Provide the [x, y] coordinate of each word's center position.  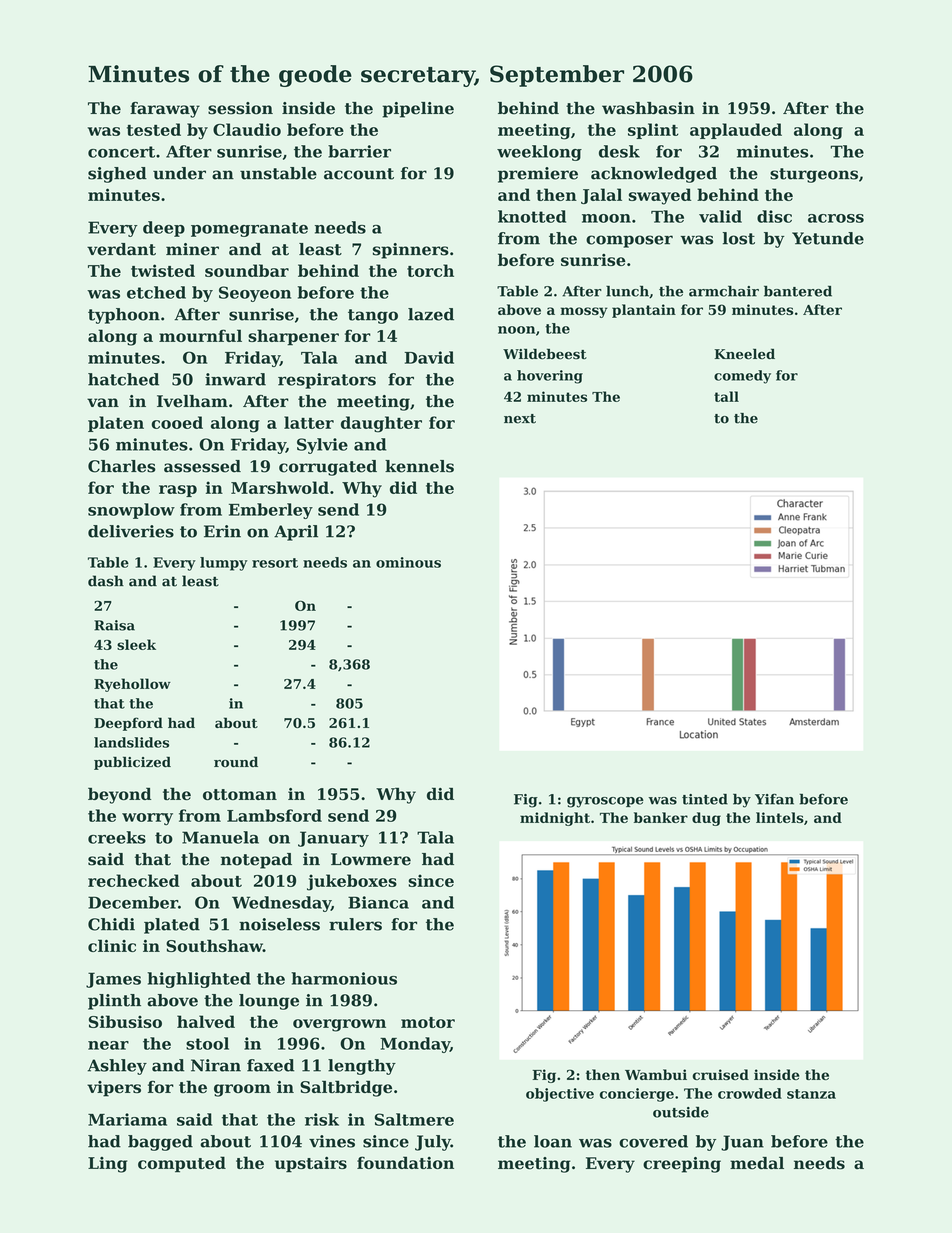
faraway [165, 110]
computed [182, 1164]
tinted [705, 799]
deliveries [131, 531]
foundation [405, 1162]
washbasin [648, 108]
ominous [408, 562]
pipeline [418, 110]
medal [757, 1163]
